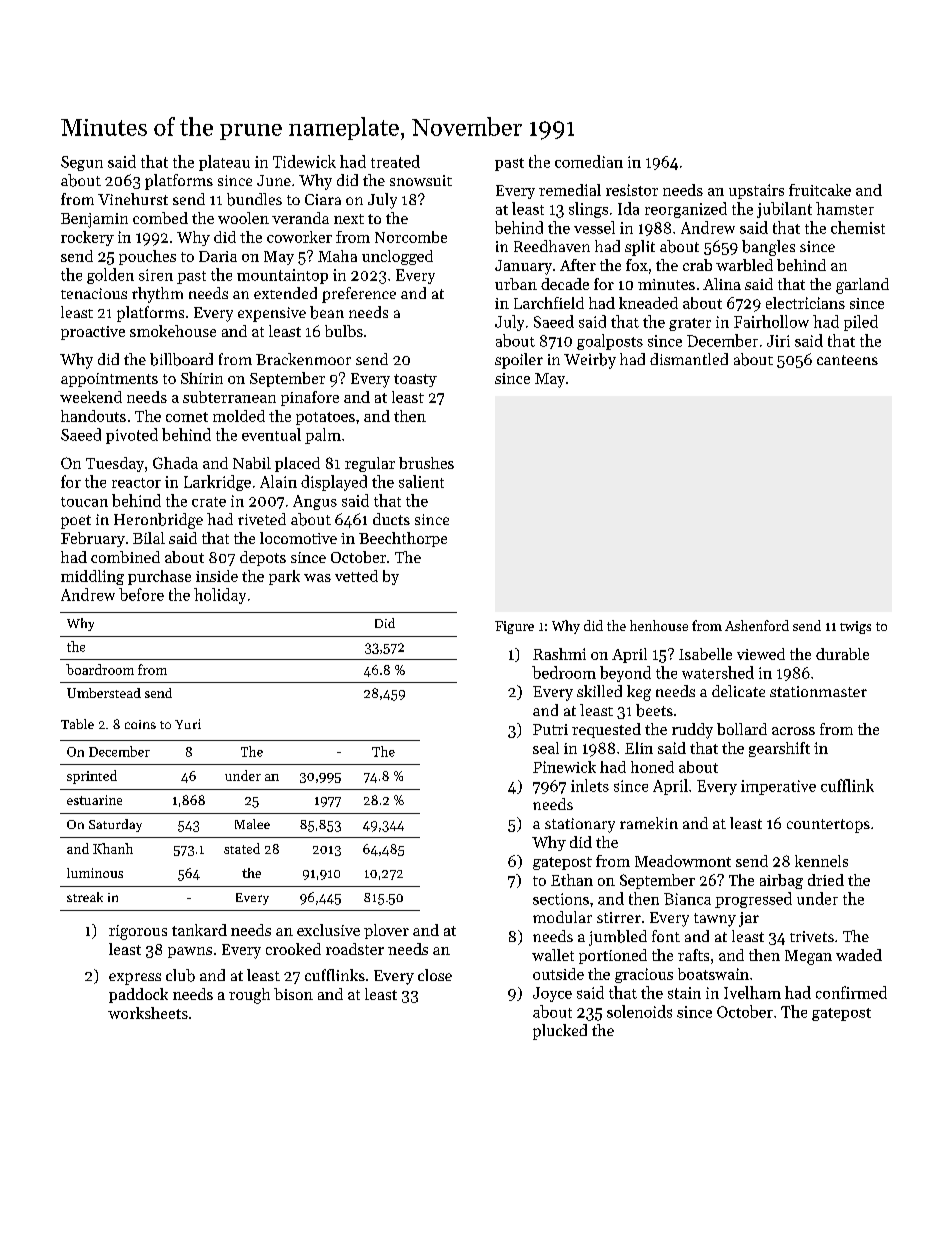 Image resolution: width=952 pixels, height=1233 pixels. What do you see at coordinates (220, 596) in the document?
I see `holiday` at bounding box center [220, 596].
